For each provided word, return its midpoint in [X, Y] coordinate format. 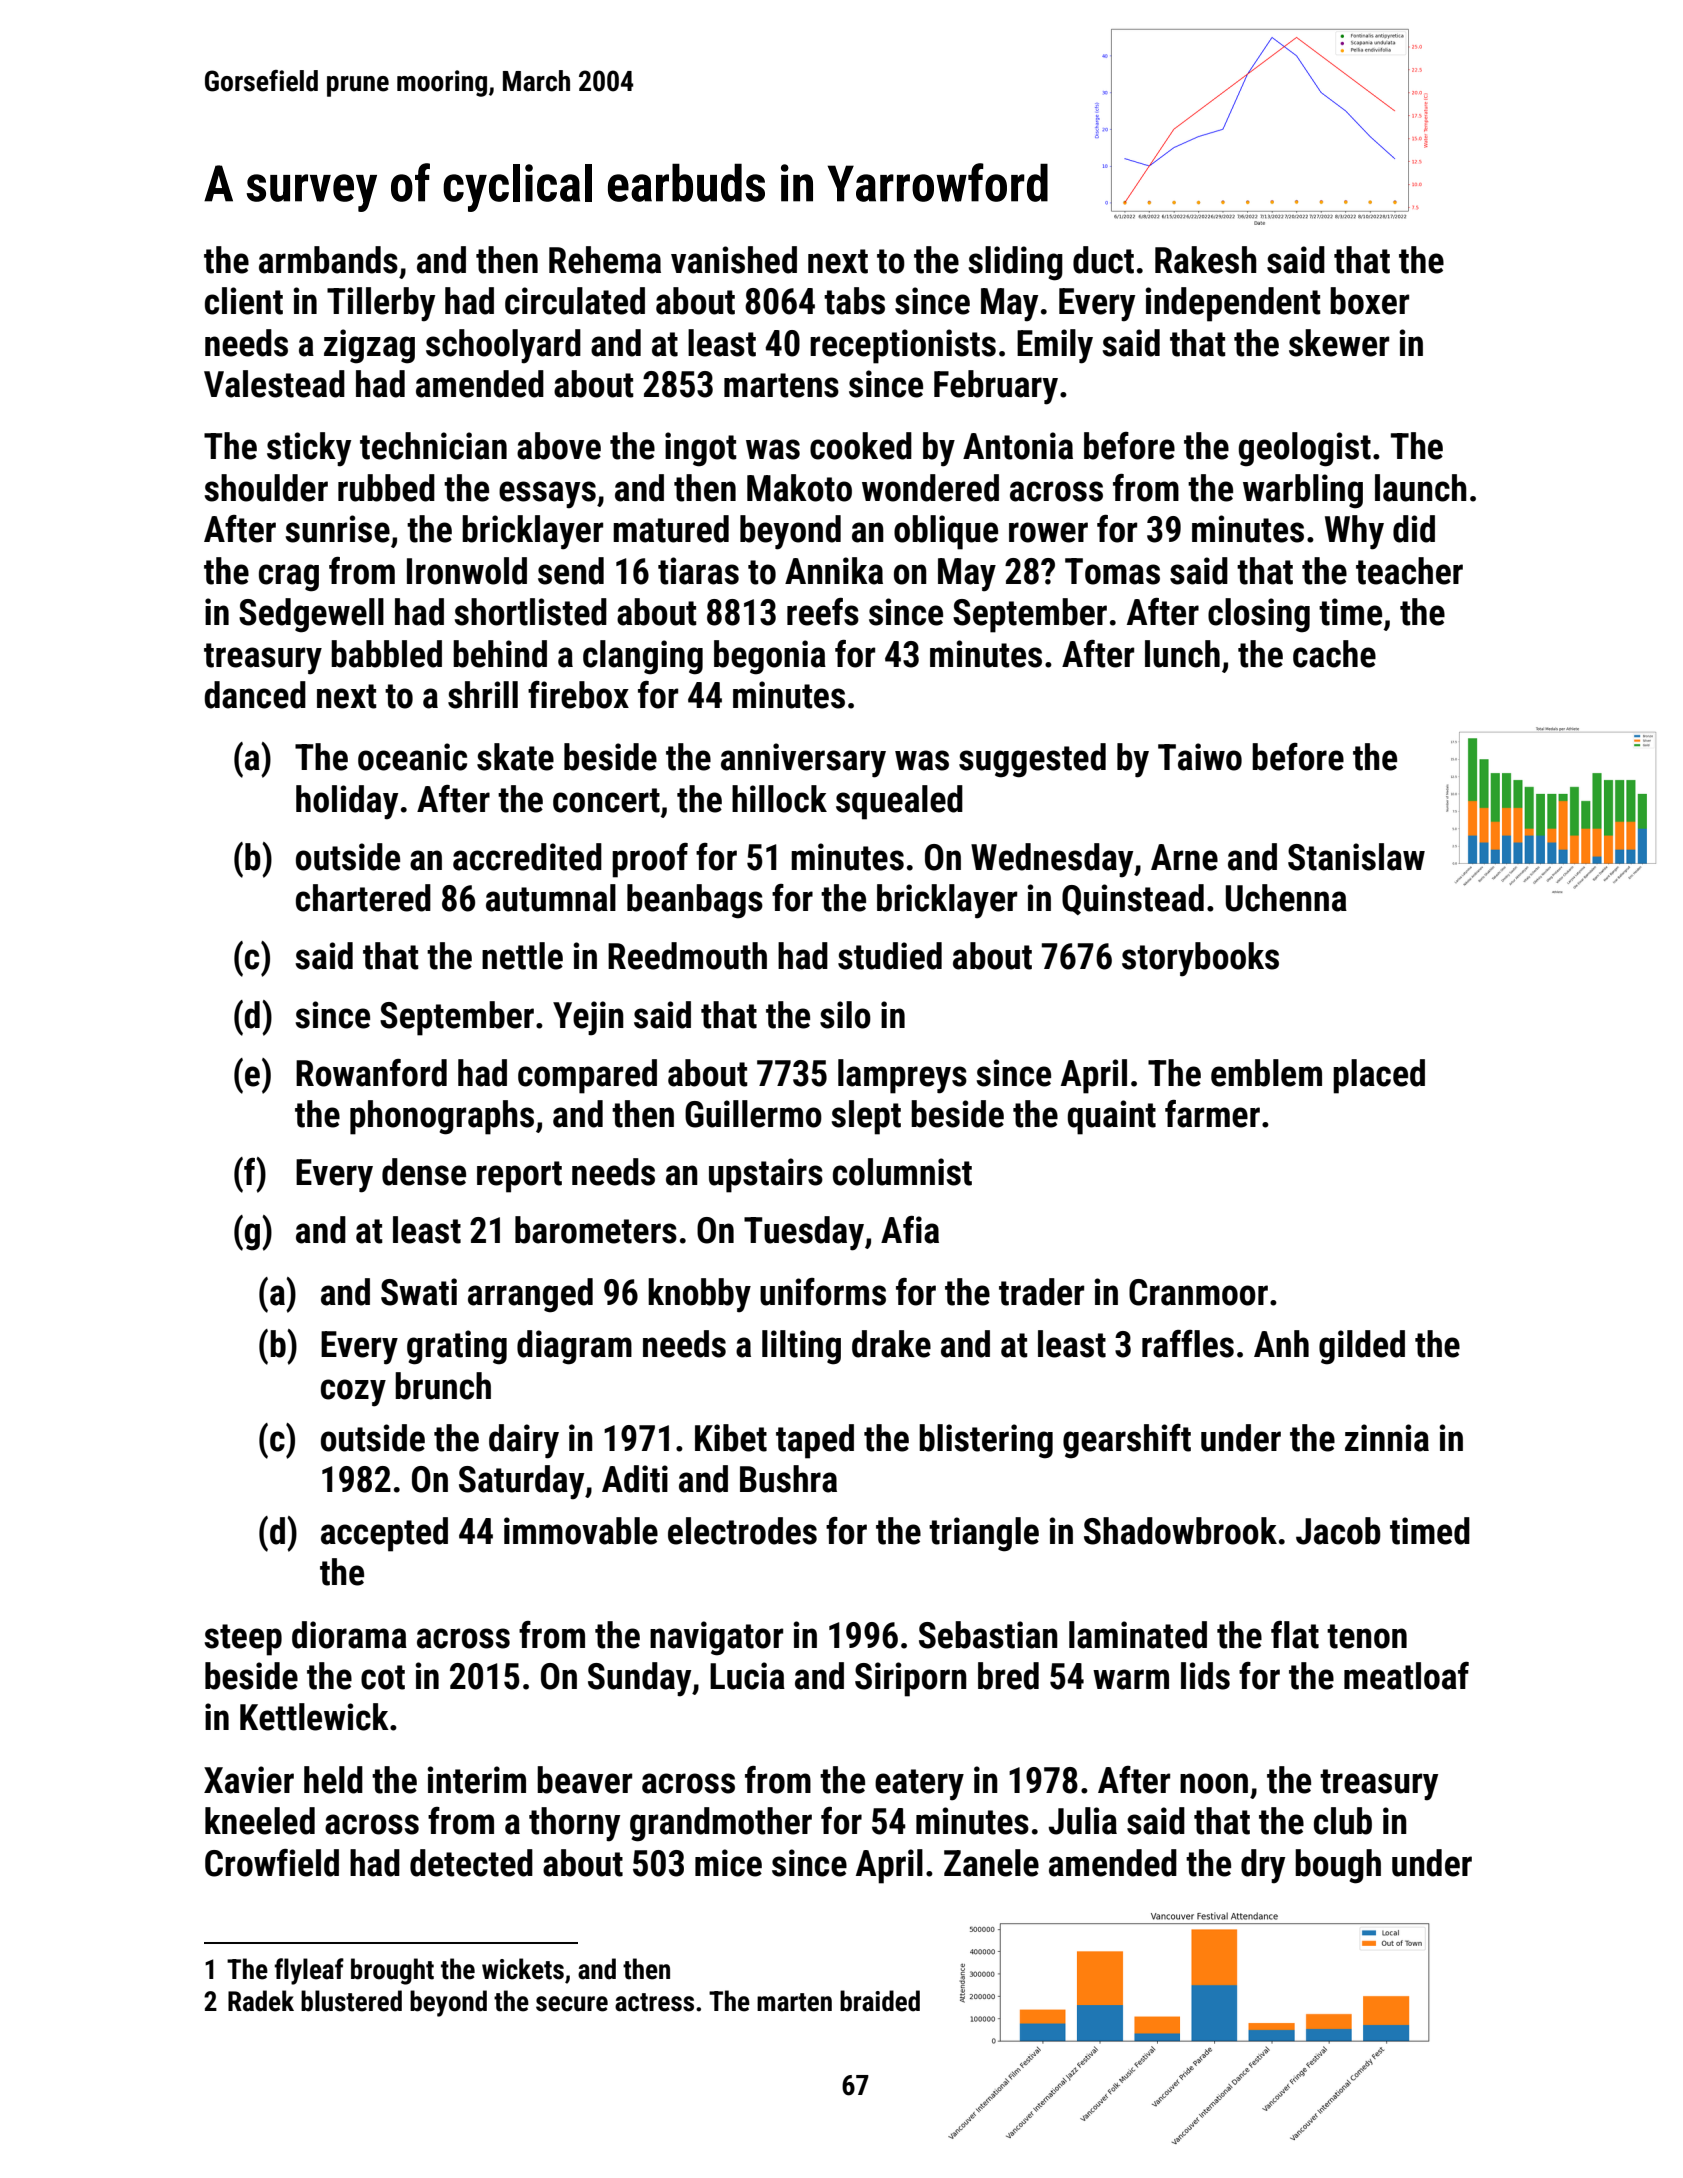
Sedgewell [311, 615]
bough [1338, 1866]
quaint [1111, 1117]
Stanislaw [1356, 857]
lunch [1182, 654]
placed [1379, 1076]
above [559, 446]
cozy [353, 1393]
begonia [770, 657]
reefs [823, 612]
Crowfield [272, 1863]
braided [880, 2001]
